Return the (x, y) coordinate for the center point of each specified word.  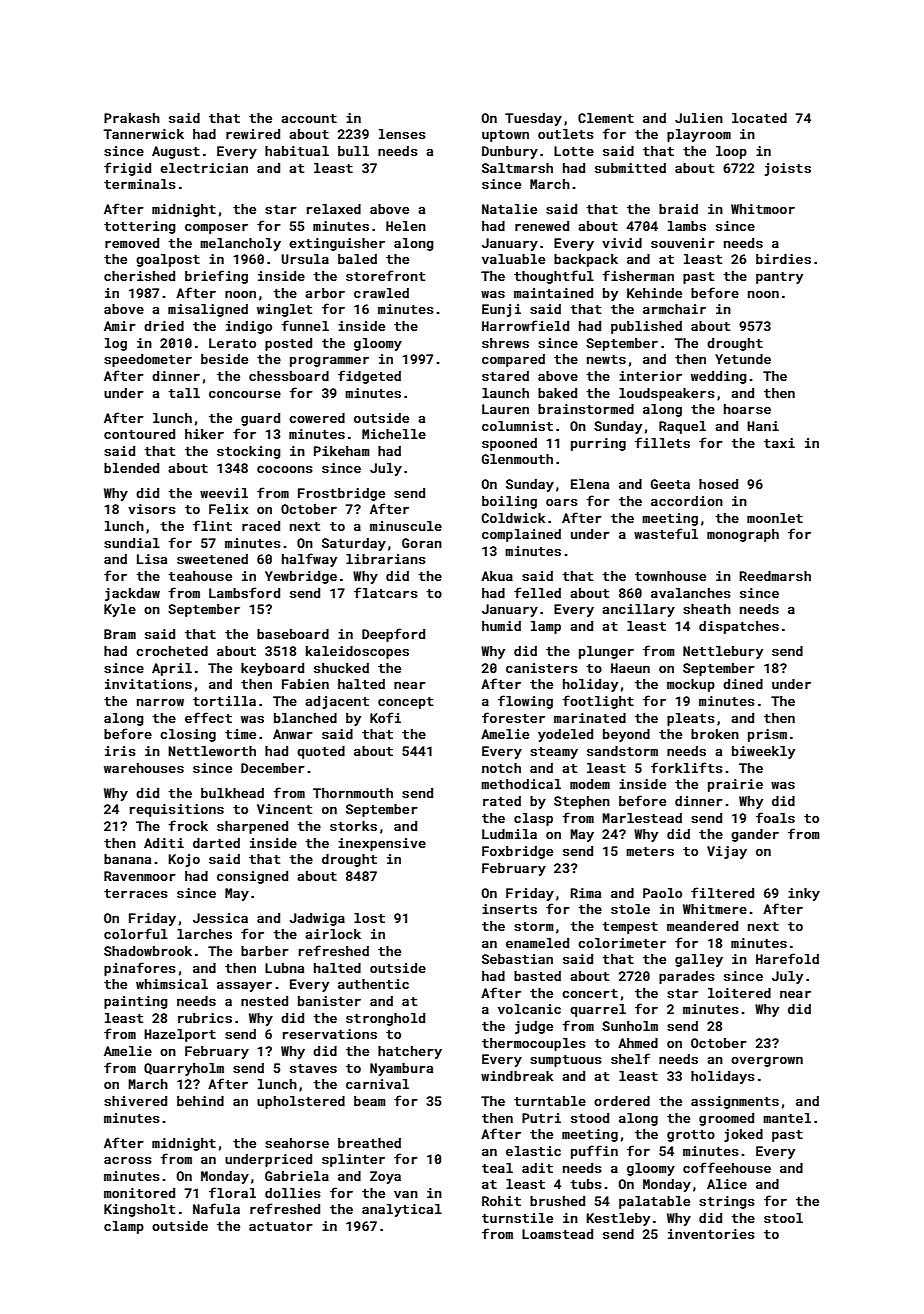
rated (502, 801)
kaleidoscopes (357, 652)
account (309, 118)
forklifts (687, 767)
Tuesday (533, 119)
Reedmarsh (775, 576)
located (759, 118)
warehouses (144, 768)
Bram (120, 634)
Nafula (216, 1208)
